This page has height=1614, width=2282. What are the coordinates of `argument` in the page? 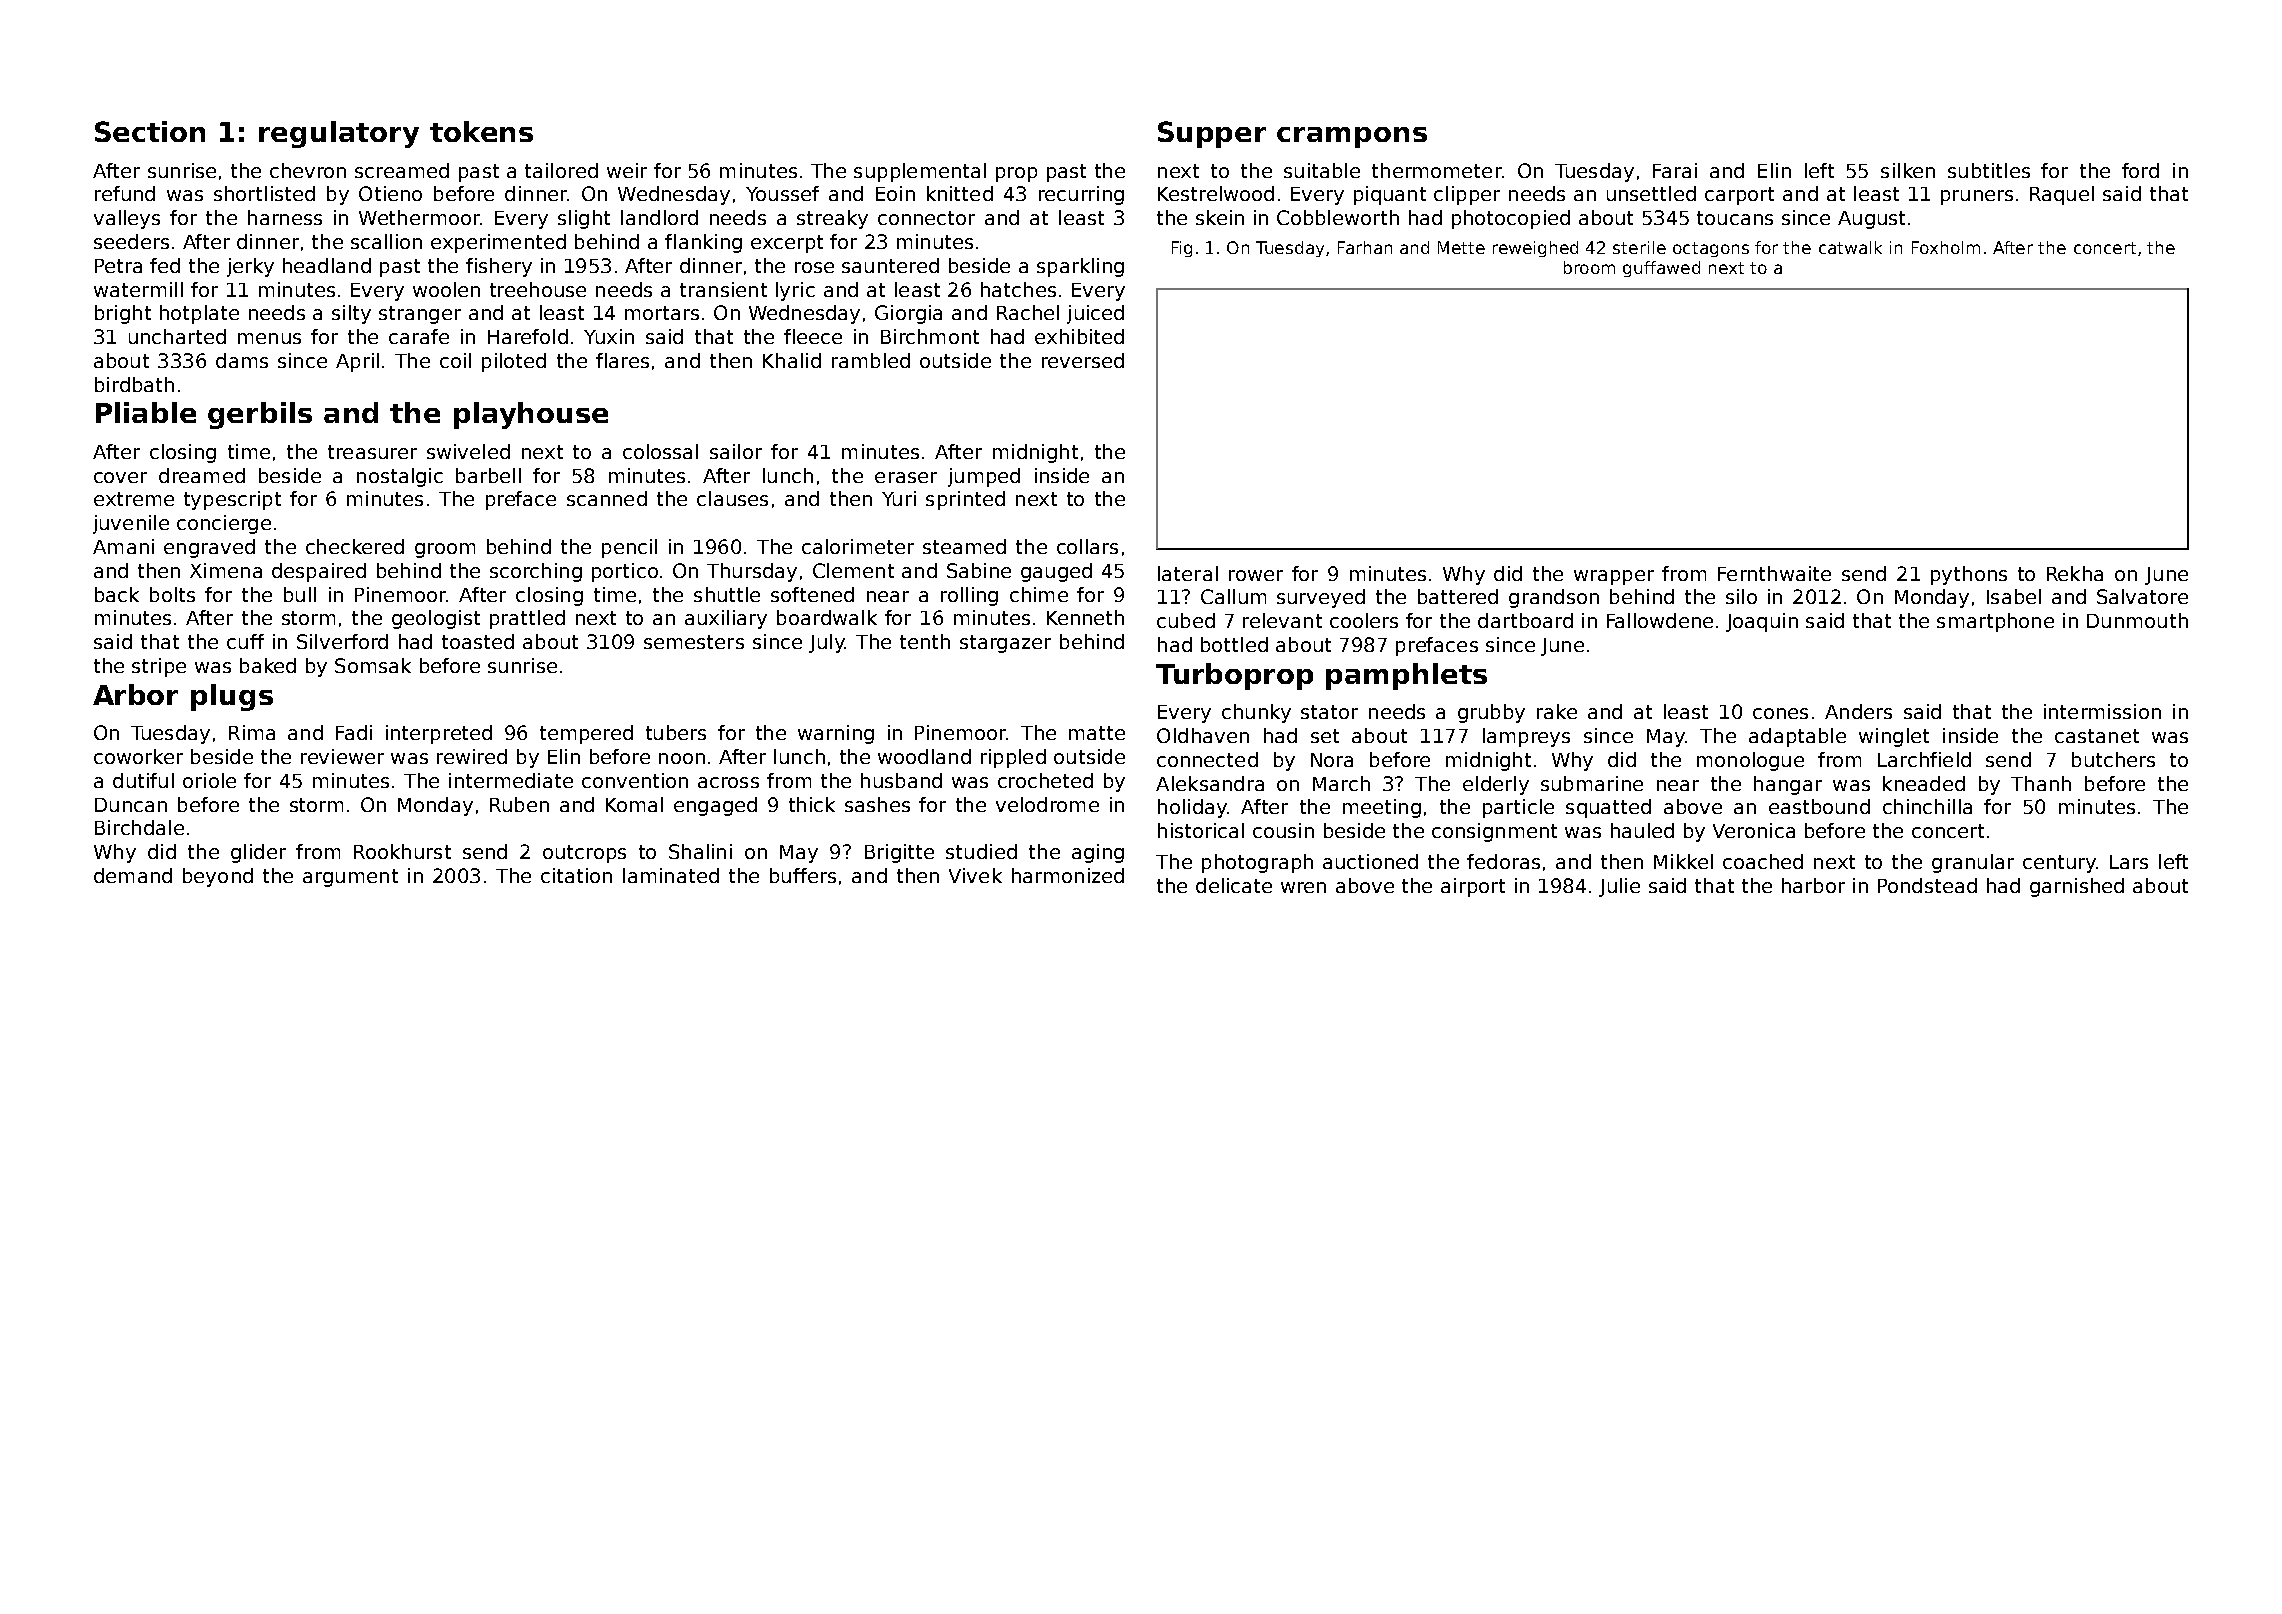 It's located at (350, 878).
